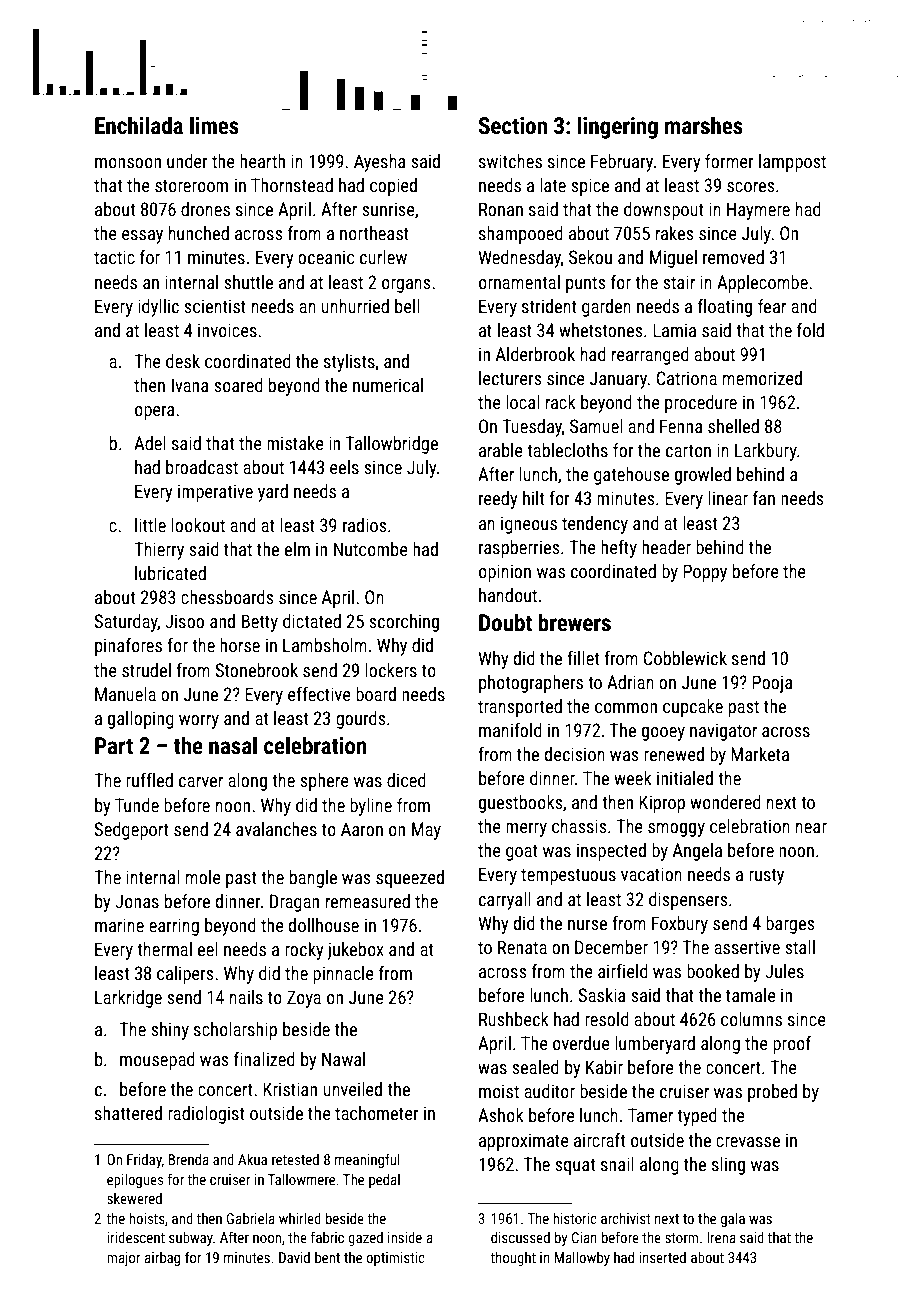  What do you see at coordinates (733, 1219) in the page?
I see `gala` at bounding box center [733, 1219].
